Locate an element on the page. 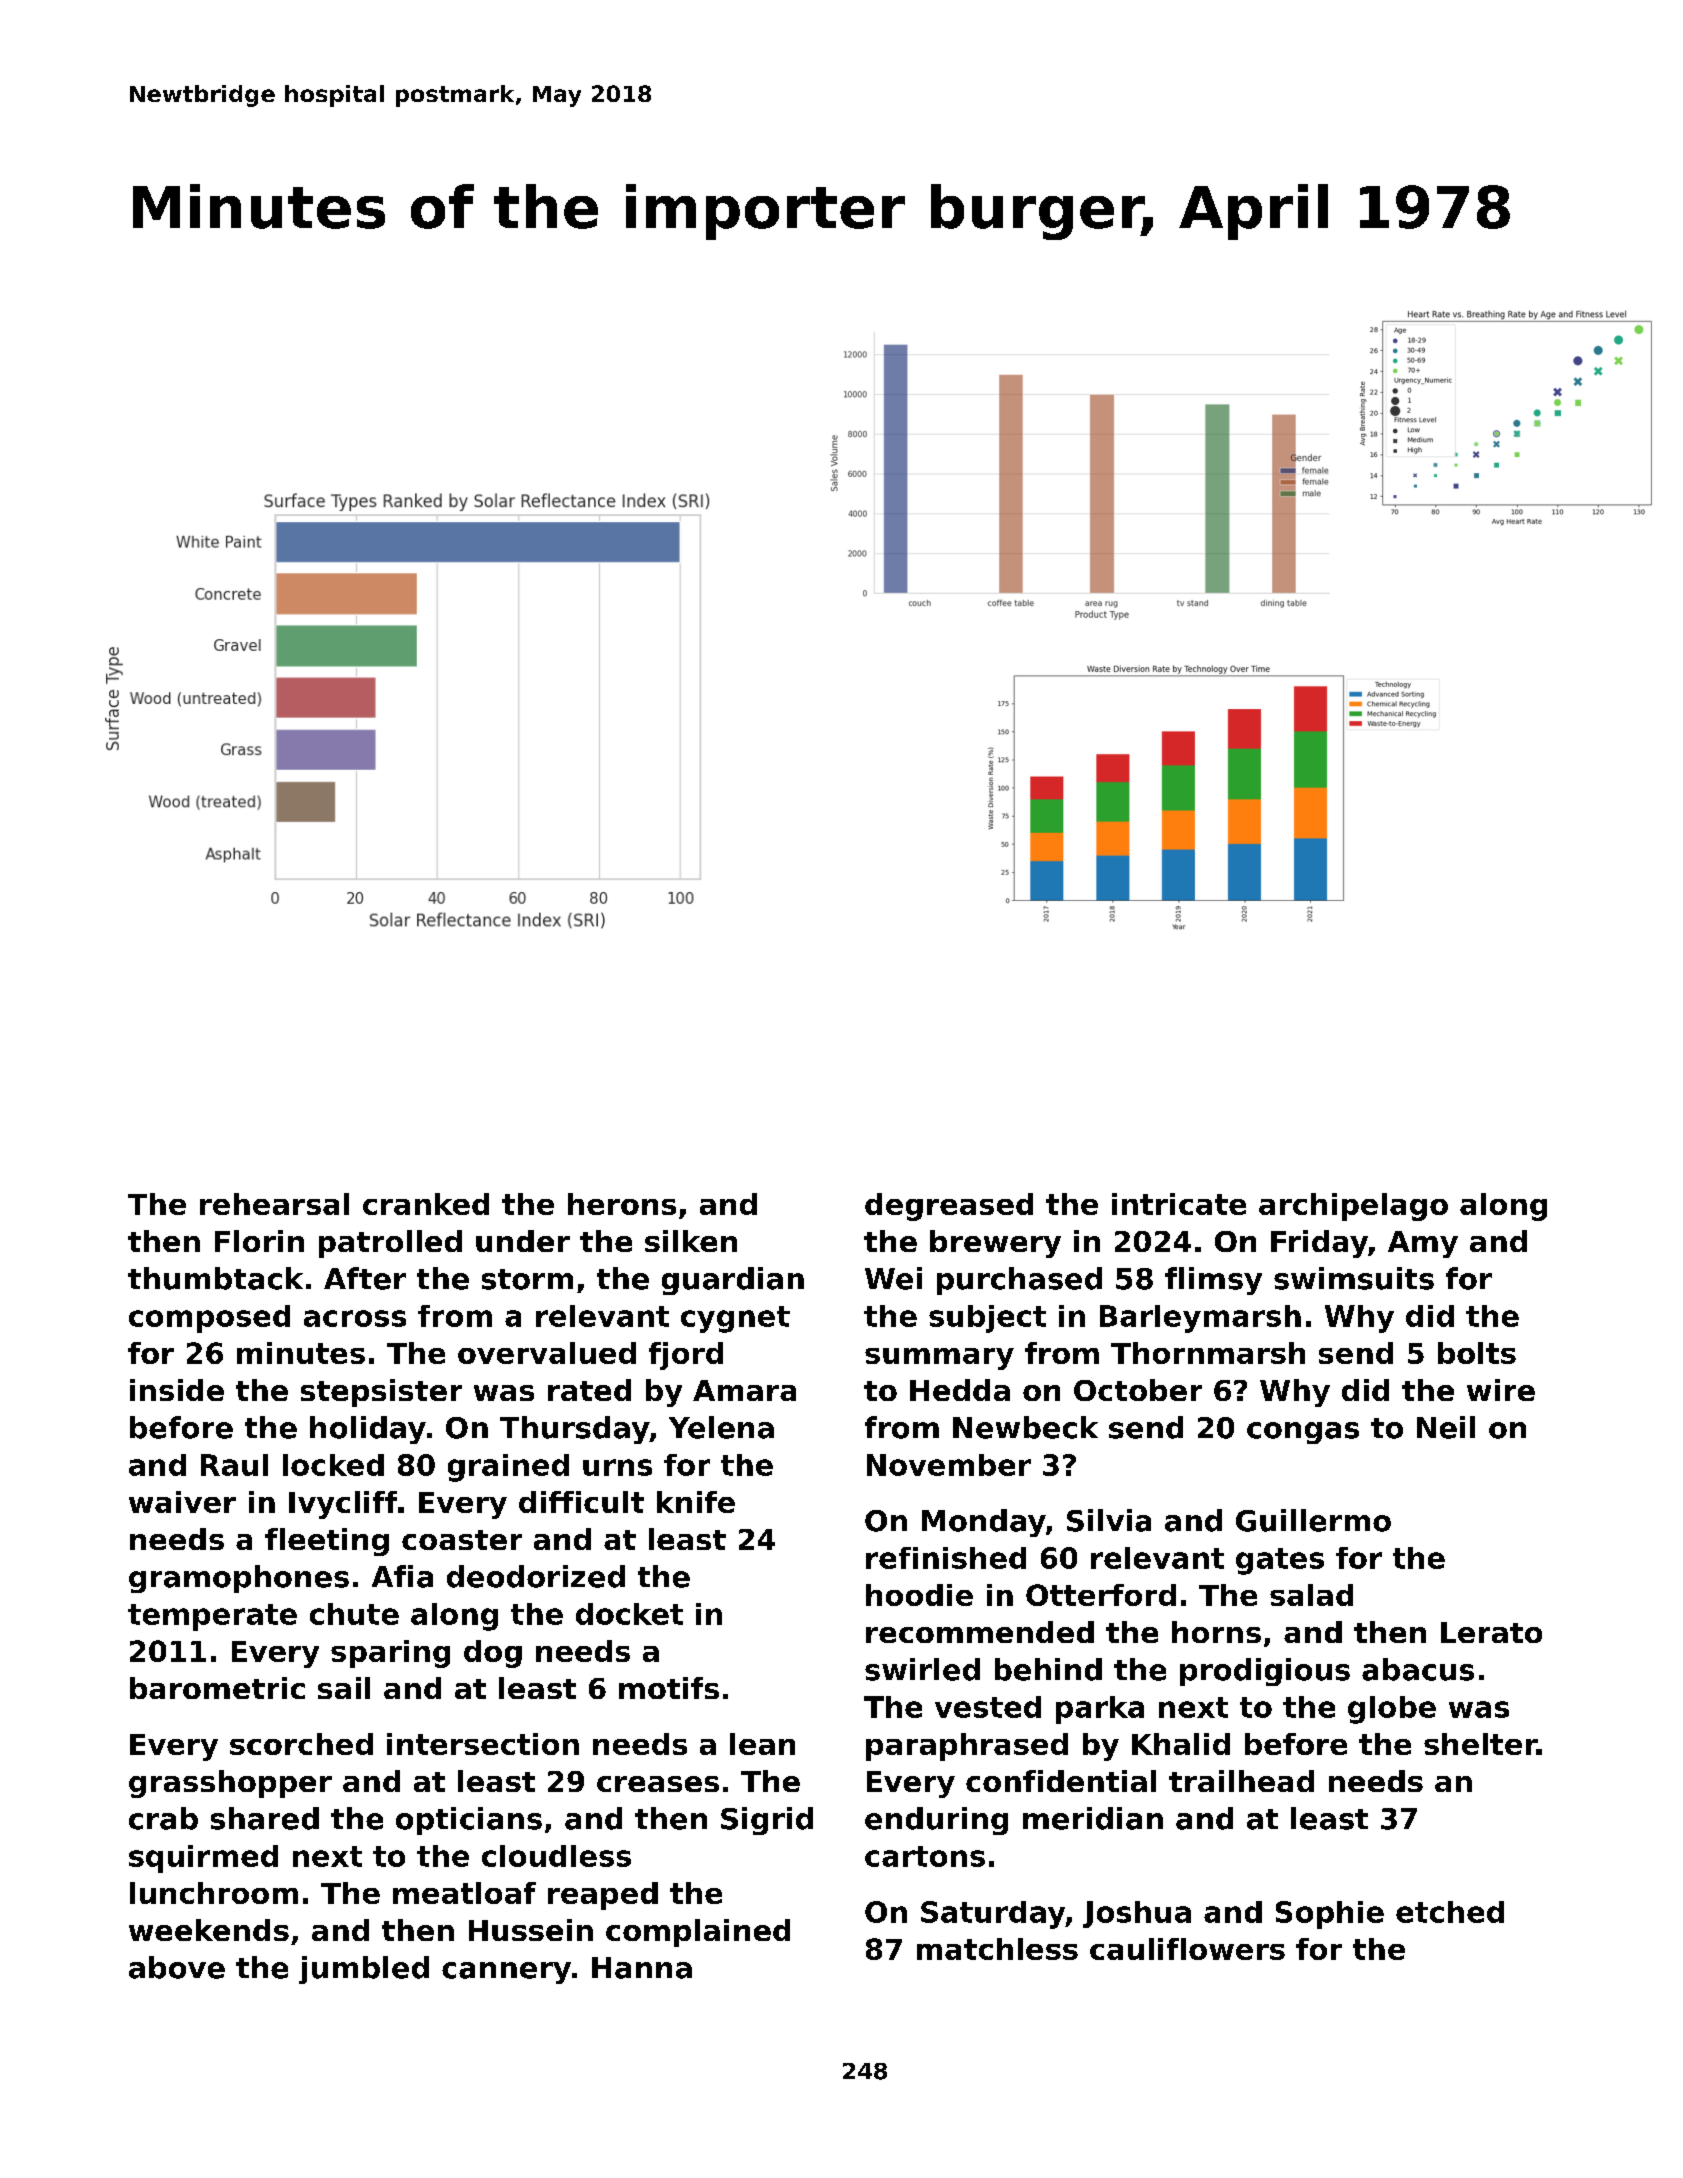 This image has height=2178, width=1683. matchless is located at coordinates (997, 1949).
